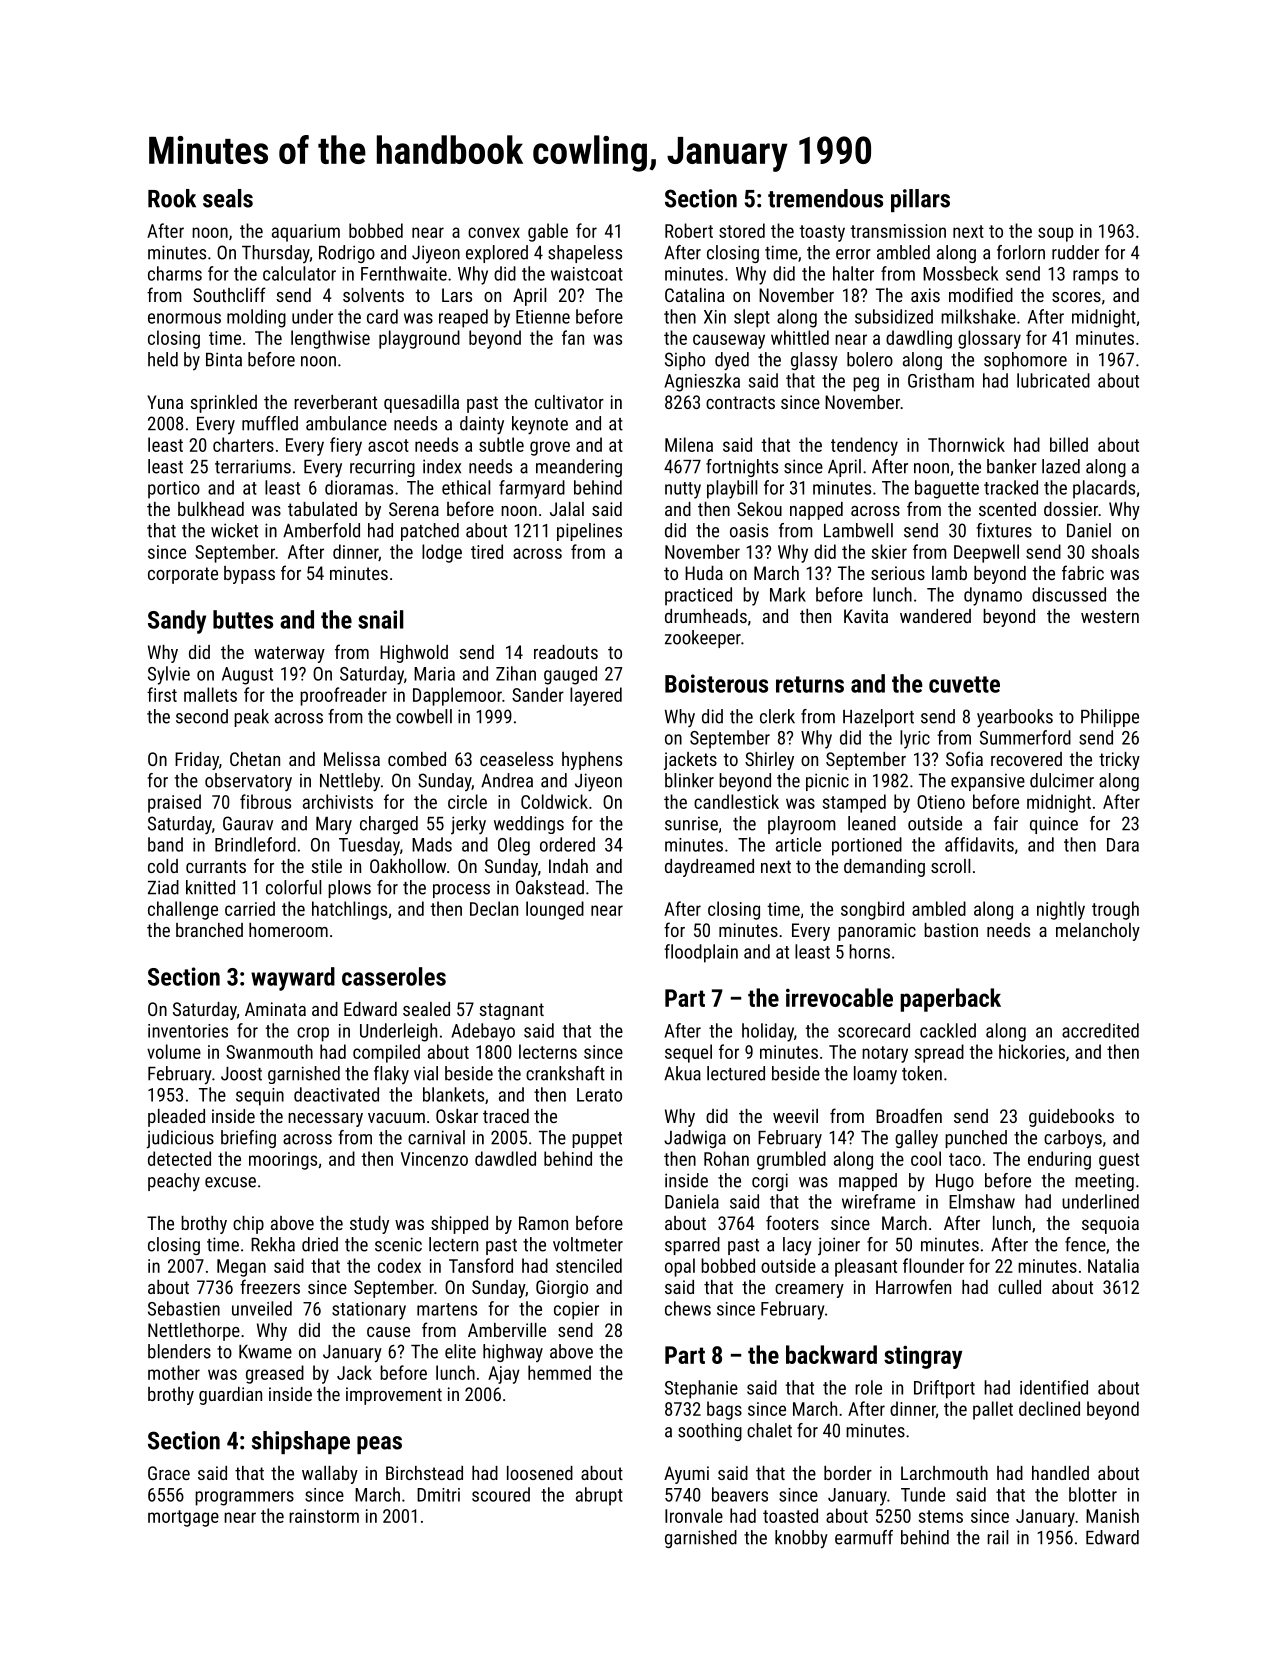 The image size is (1287, 1666). Describe the element at coordinates (1071, 1118) in the image. I see `guidebooks` at that location.
